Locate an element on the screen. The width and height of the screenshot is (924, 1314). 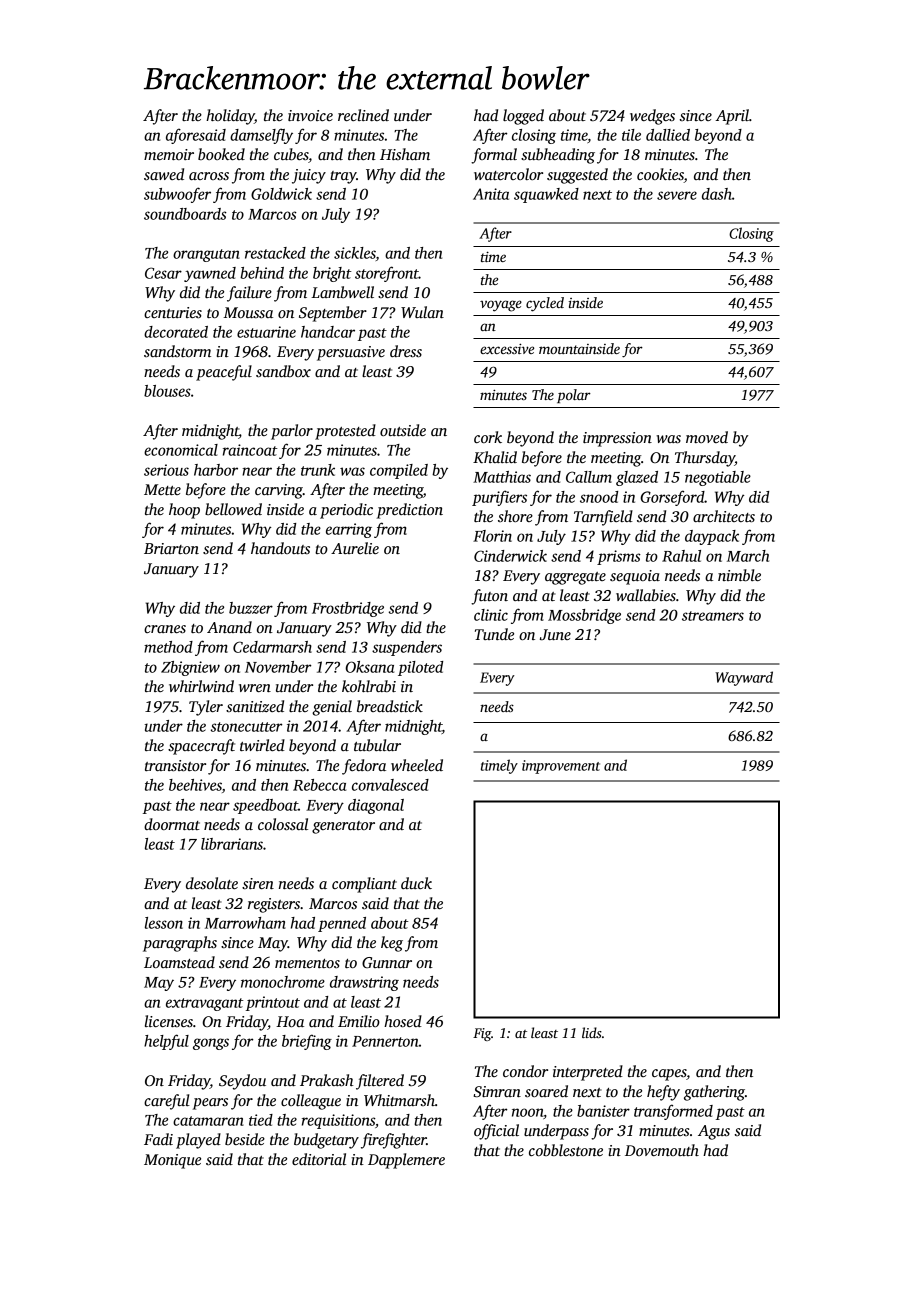
sequoia is located at coordinates (635, 577).
